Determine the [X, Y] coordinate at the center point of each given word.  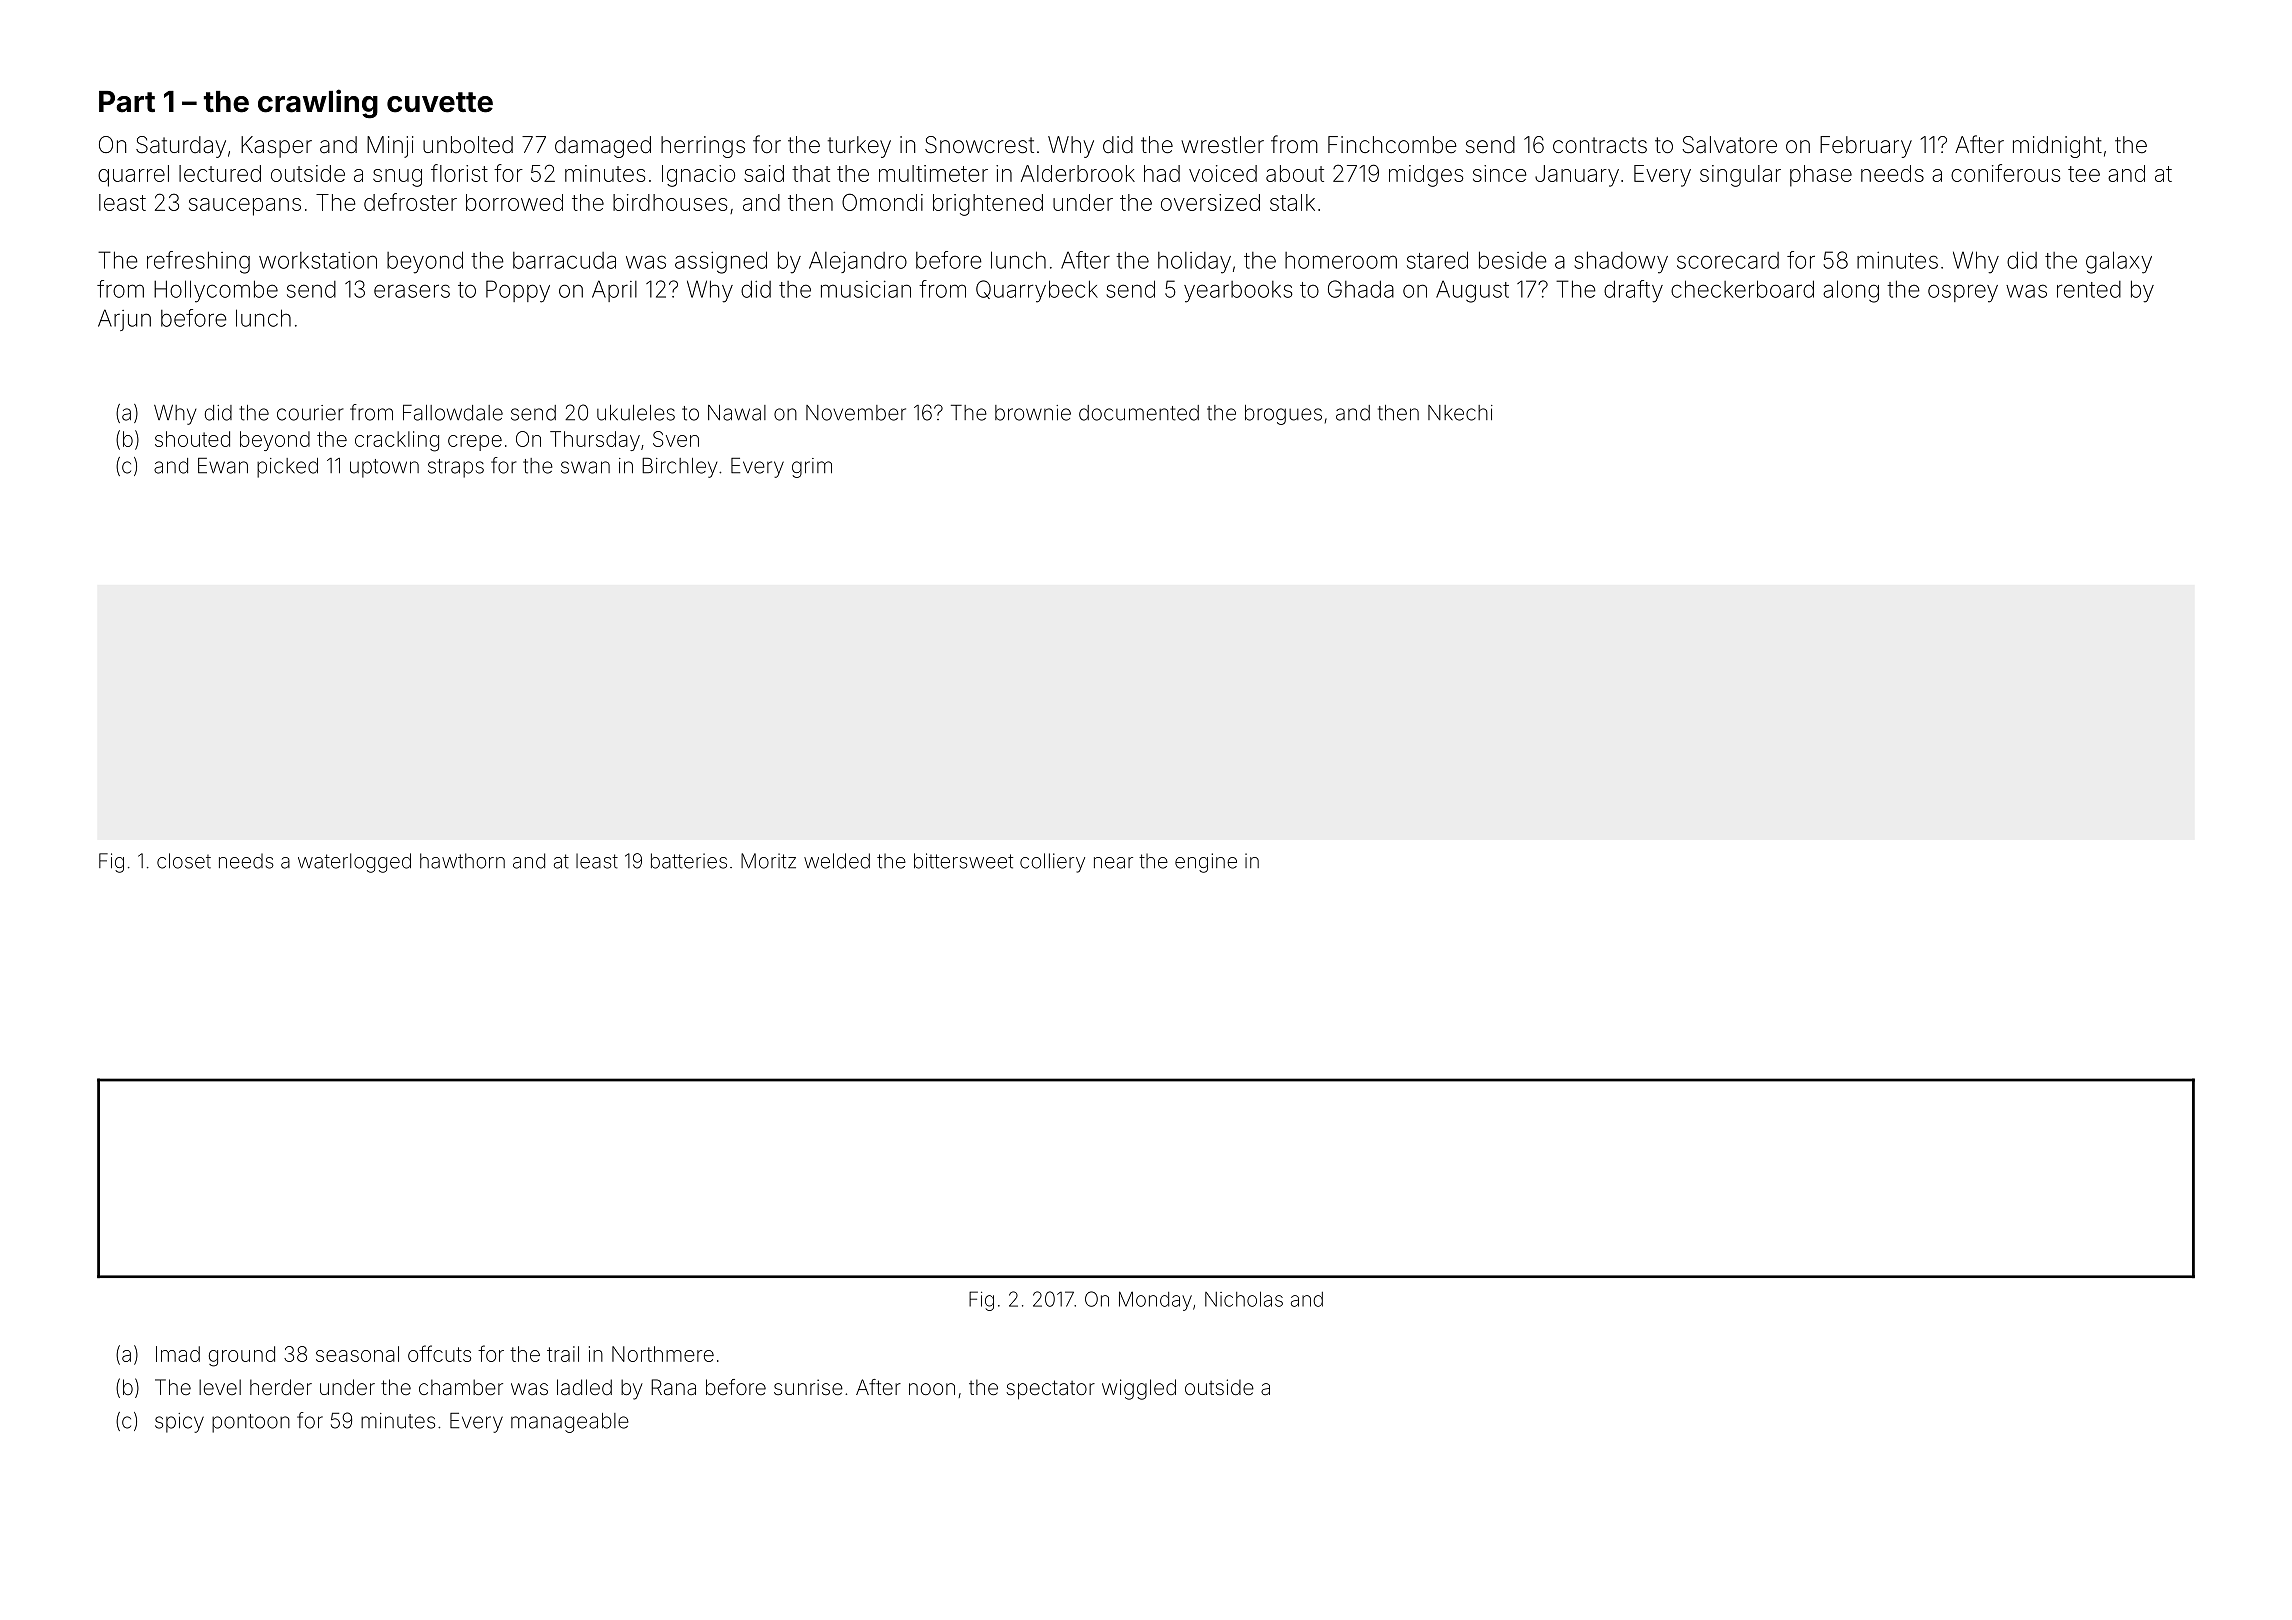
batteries [689, 861]
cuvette [440, 102]
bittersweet [963, 861]
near [1113, 863]
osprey [1963, 293]
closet [184, 861]
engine [1206, 863]
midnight [2057, 147]
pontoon [251, 1423]
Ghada [1361, 289]
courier [310, 413]
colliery [1052, 863]
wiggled [1139, 1389]
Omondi [882, 202]
